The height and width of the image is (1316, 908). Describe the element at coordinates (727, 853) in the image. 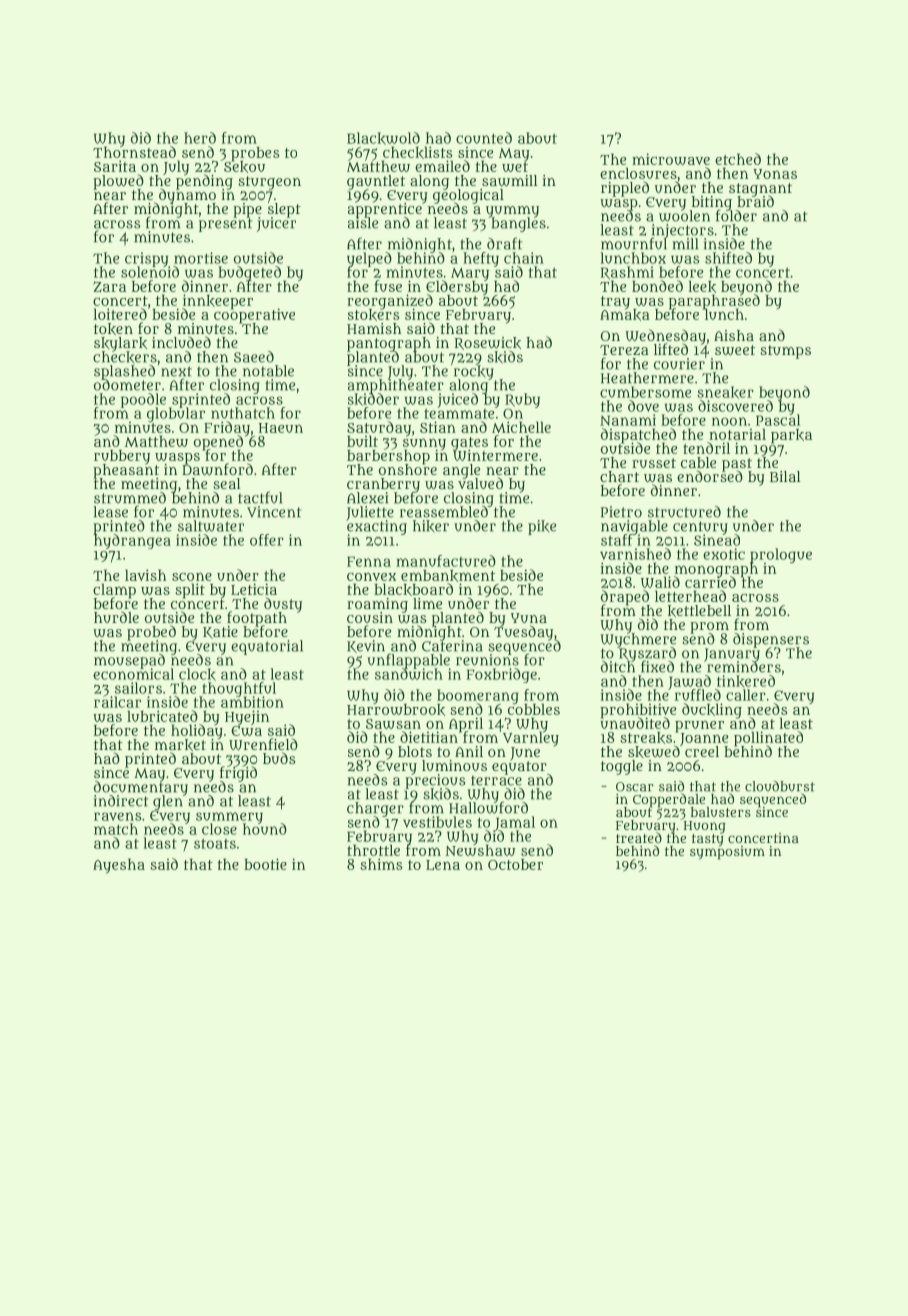

I see `symposium` at that location.
